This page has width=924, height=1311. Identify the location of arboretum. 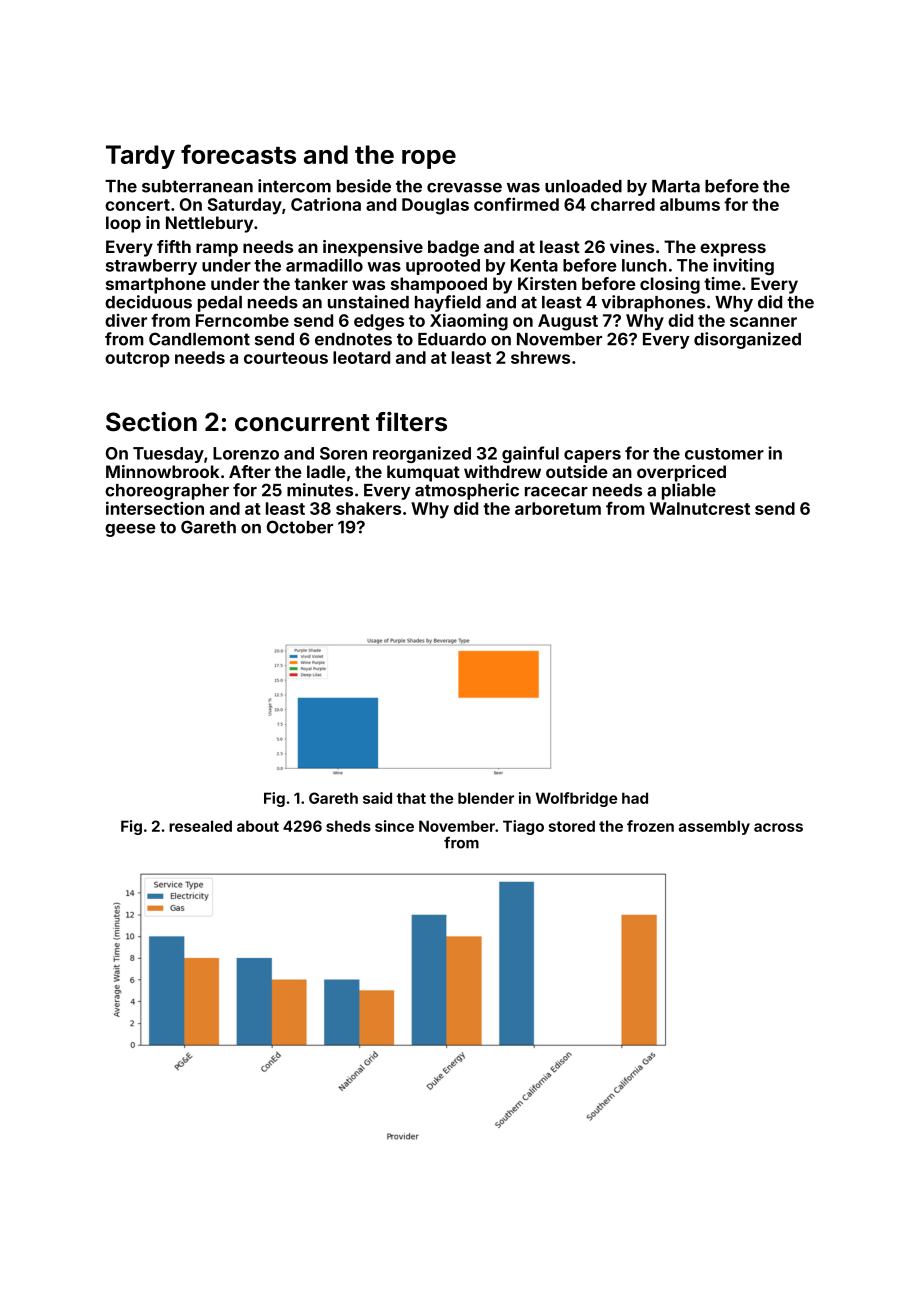
(558, 508).
